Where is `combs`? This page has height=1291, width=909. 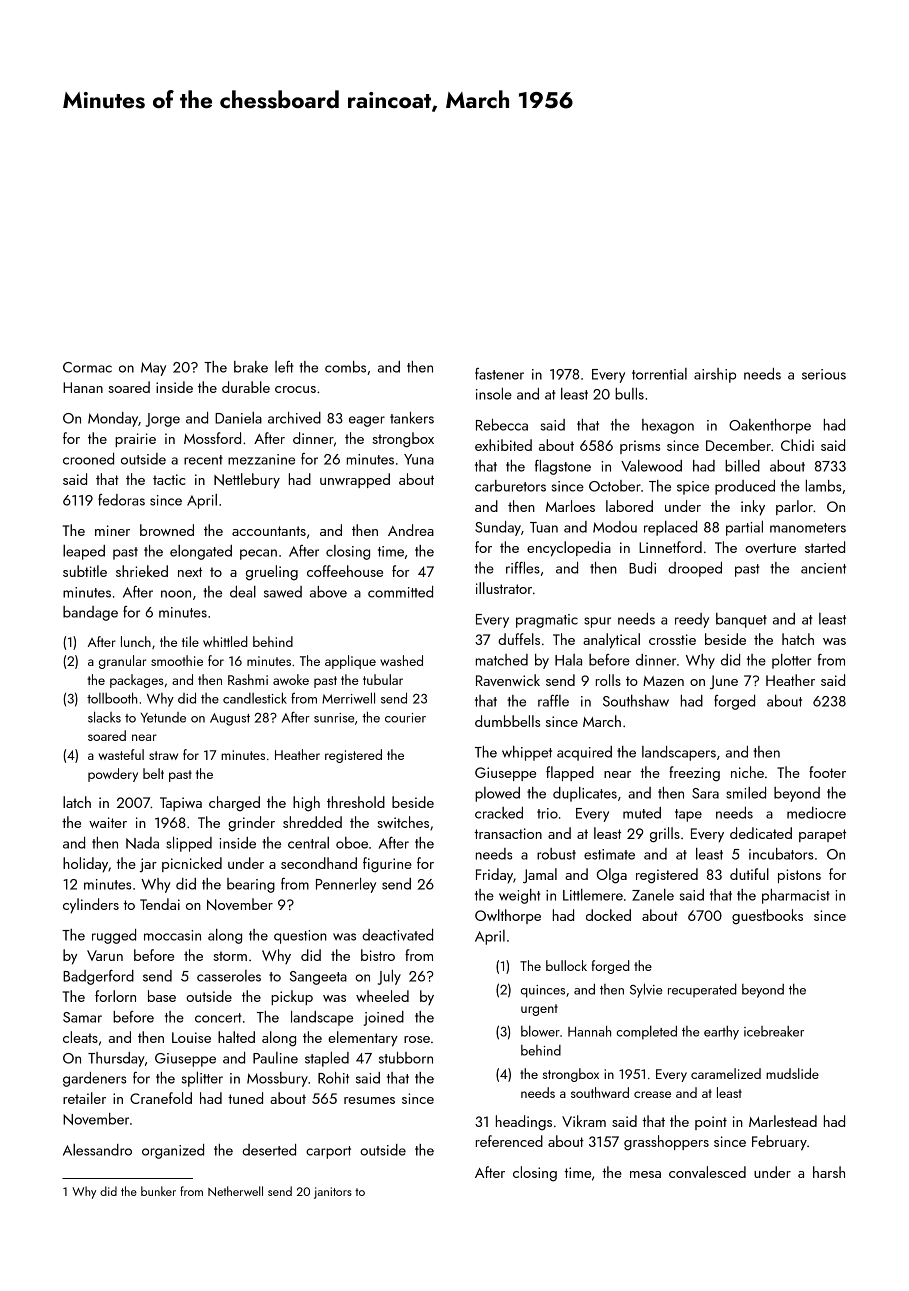 combs is located at coordinates (345, 367).
